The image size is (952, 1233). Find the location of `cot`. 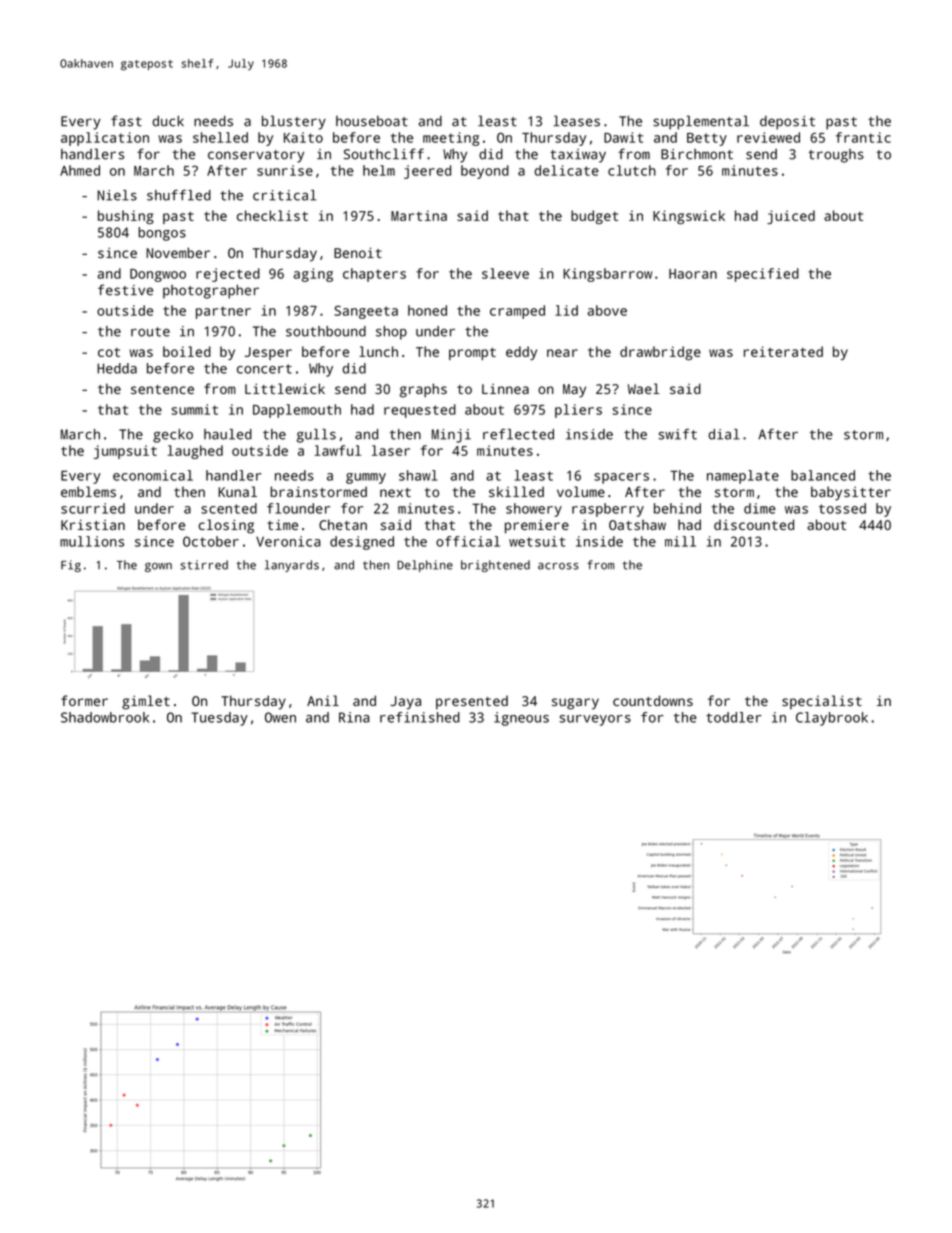

cot is located at coordinates (109, 352).
